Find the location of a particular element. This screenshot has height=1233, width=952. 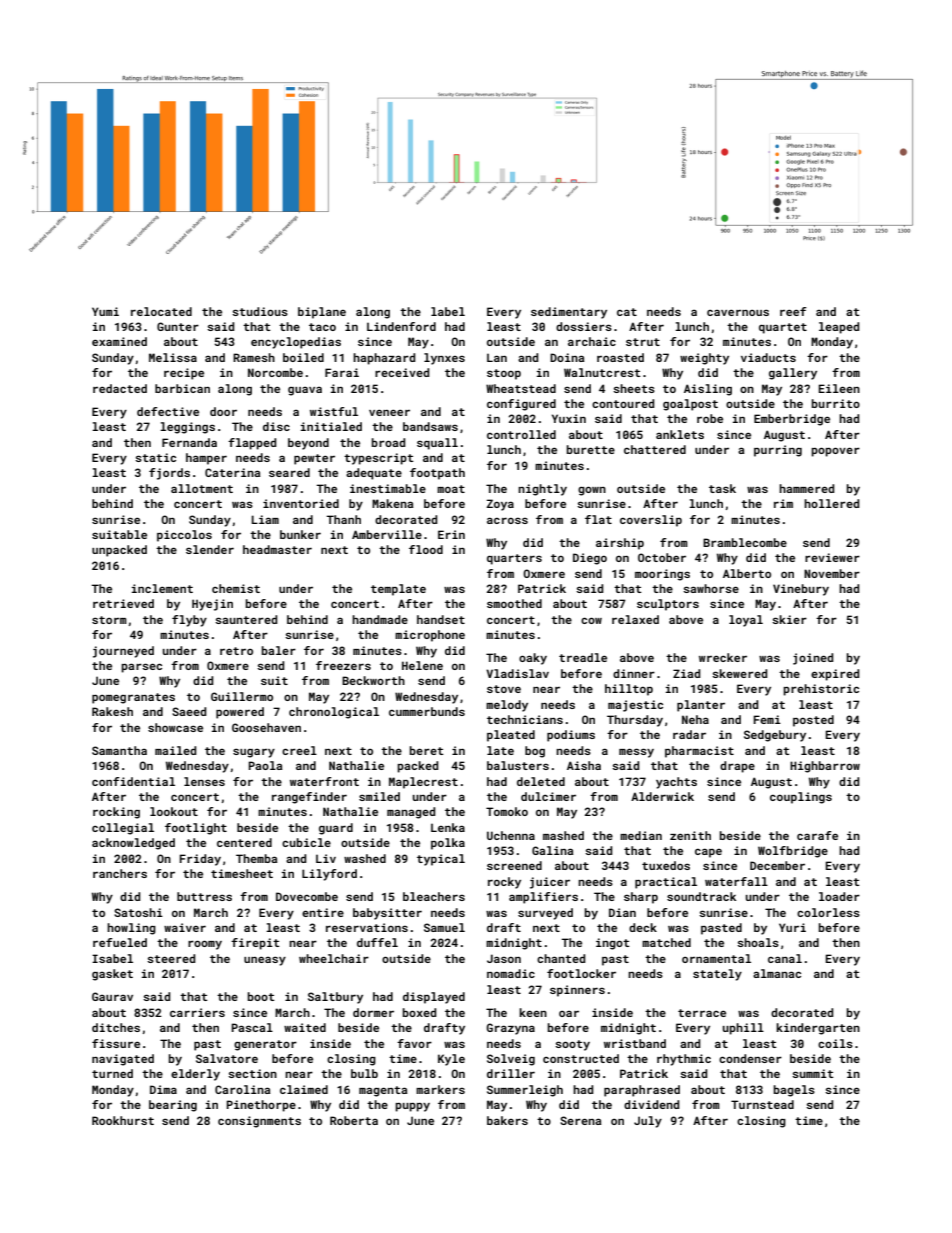

drape is located at coordinates (737, 767).
